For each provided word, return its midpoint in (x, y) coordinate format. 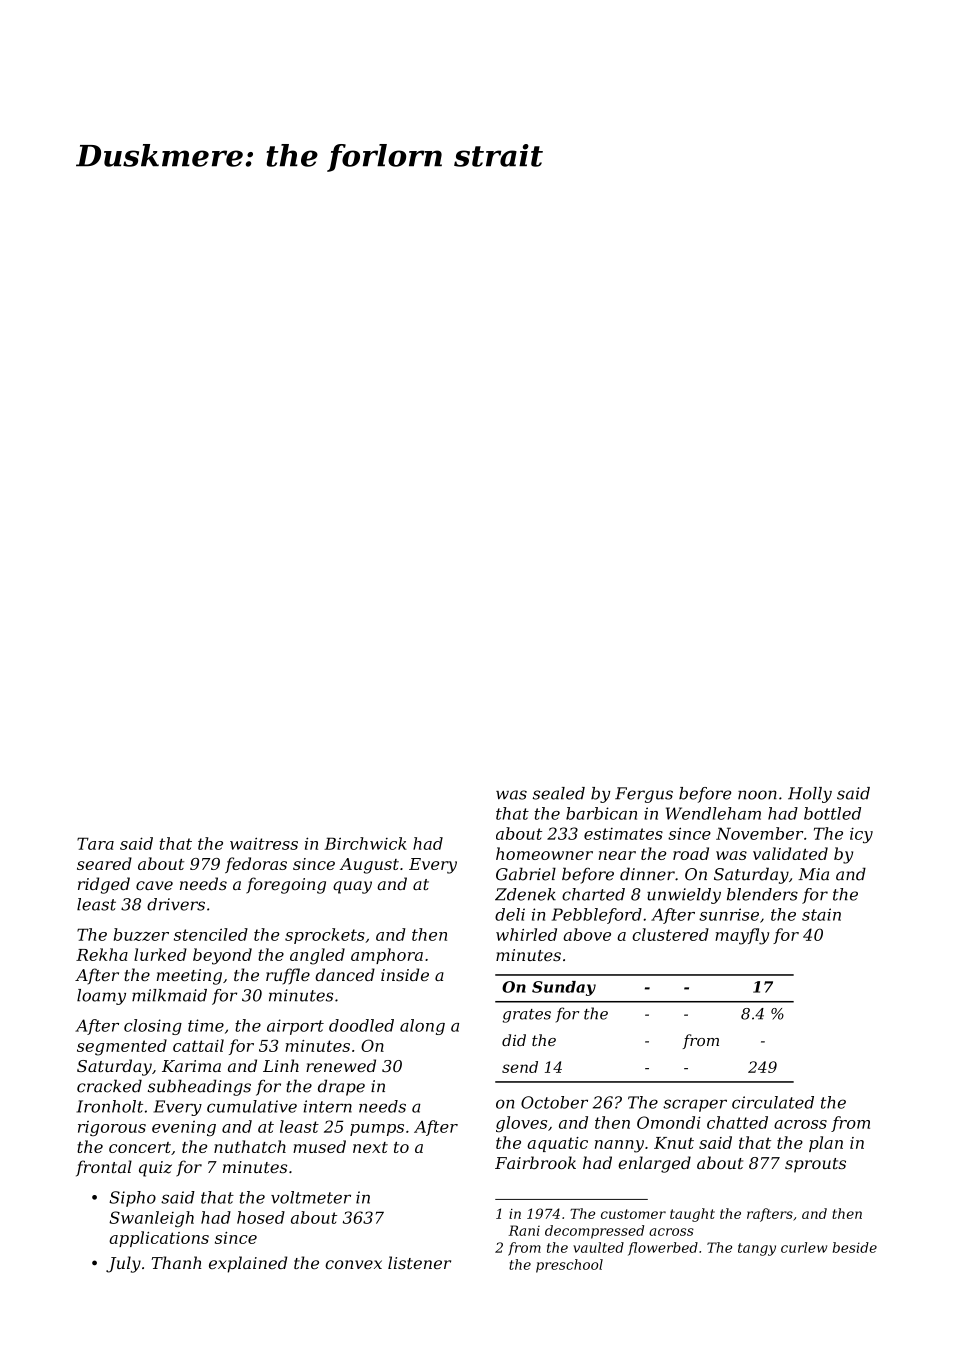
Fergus (644, 795)
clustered (670, 934)
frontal (104, 1168)
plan (826, 1144)
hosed (261, 1217)
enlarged (654, 1164)
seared (104, 863)
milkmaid (169, 995)
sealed (559, 793)
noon (757, 795)
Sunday (564, 988)
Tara (95, 843)
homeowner (544, 853)
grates (527, 1016)
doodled (361, 1025)
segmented (122, 1047)
